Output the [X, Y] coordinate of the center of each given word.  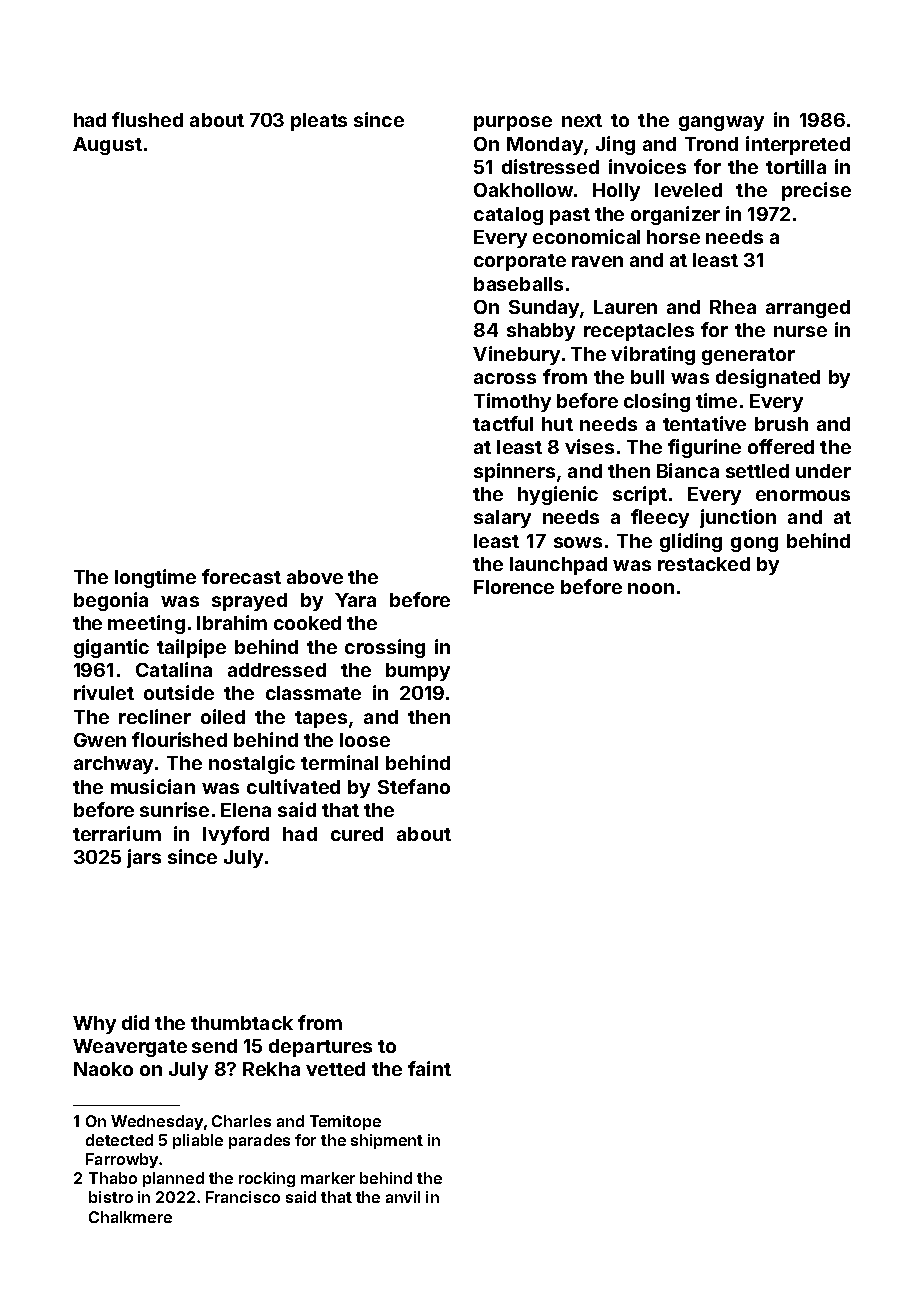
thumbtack [242, 1023]
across [505, 378]
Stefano [414, 786]
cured [357, 834]
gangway [721, 123]
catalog [508, 216]
